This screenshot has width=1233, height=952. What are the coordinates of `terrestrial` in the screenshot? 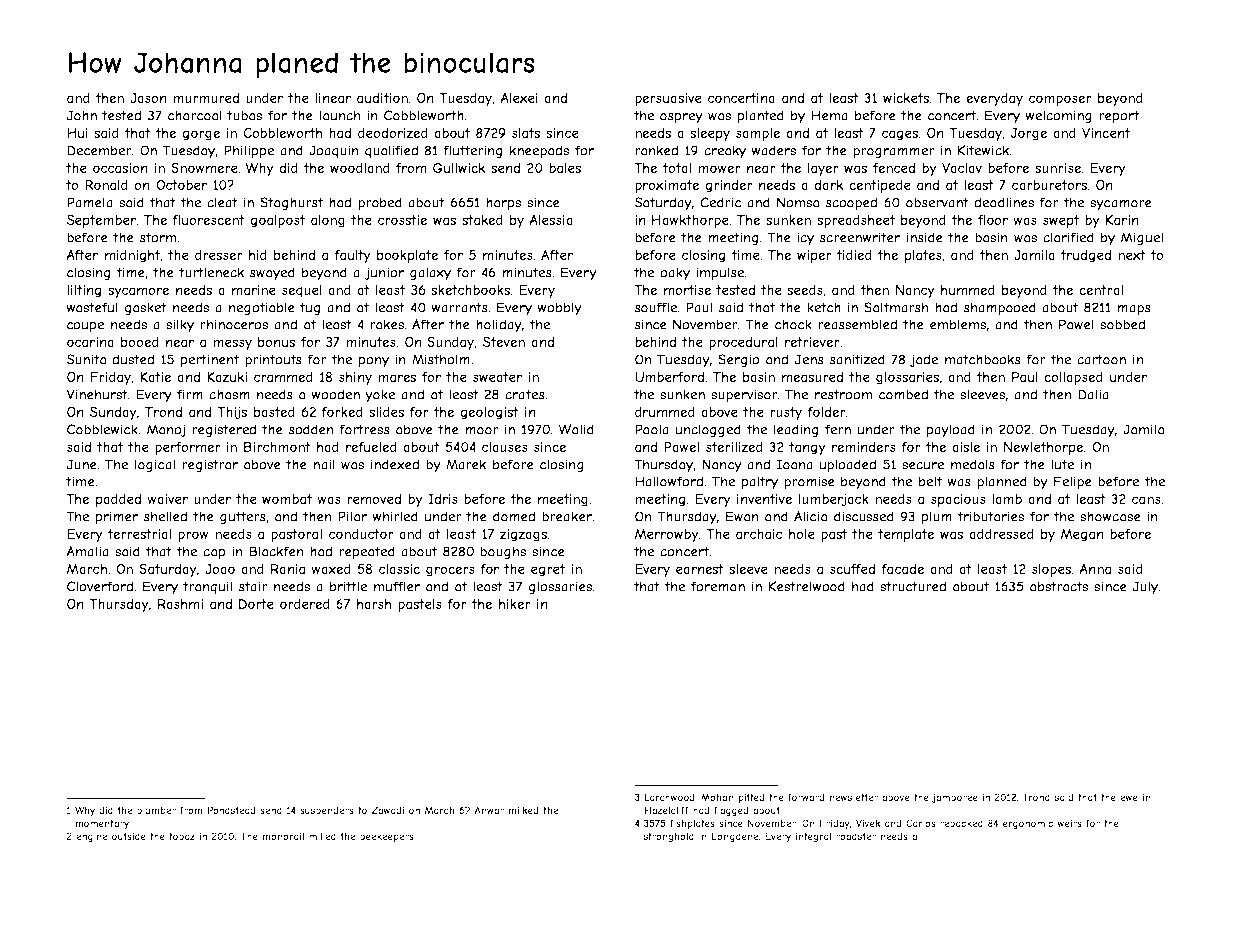 It's located at (139, 534).
